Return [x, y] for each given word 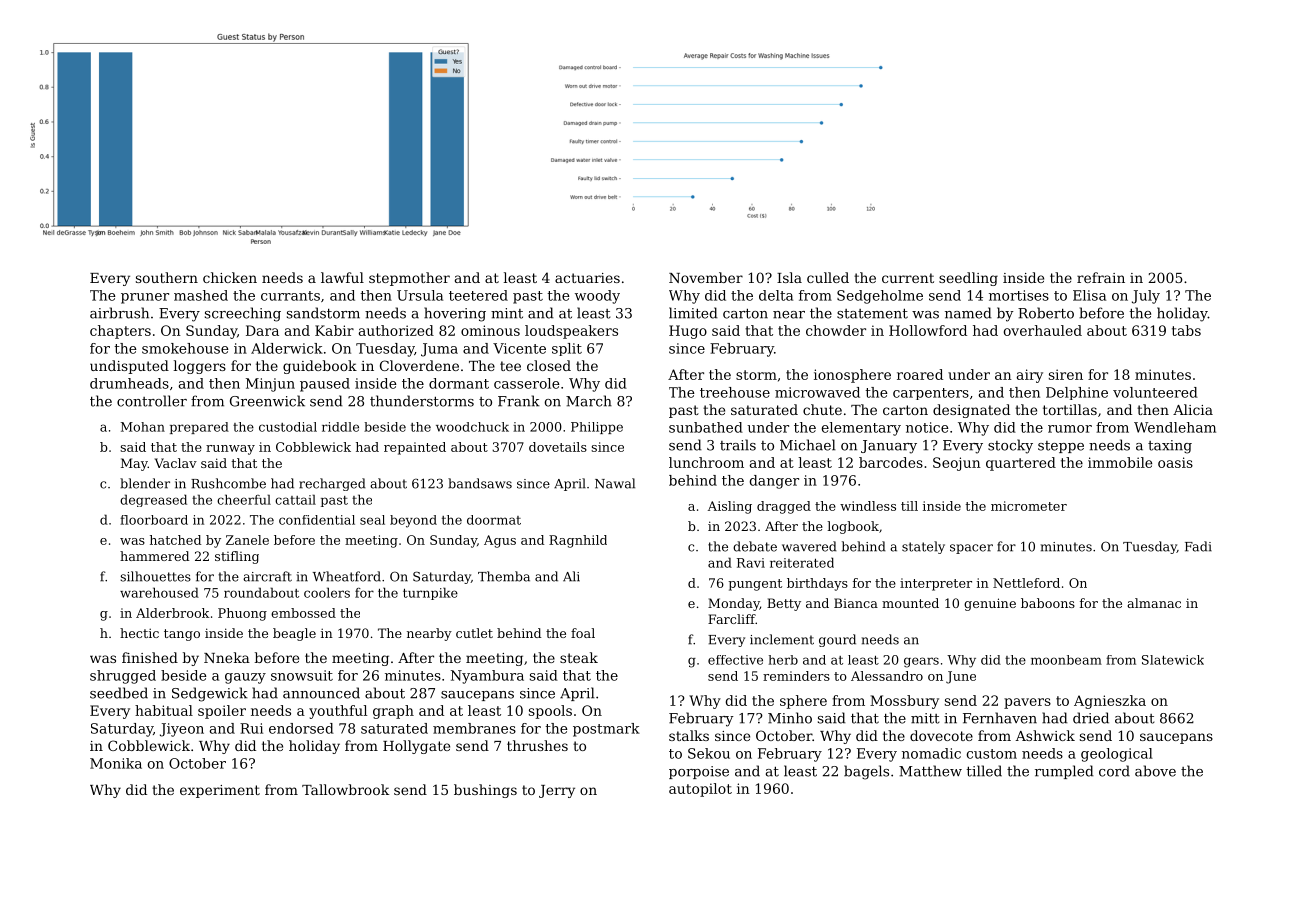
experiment [220, 791]
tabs [1186, 330]
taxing [1170, 447]
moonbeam [1066, 660]
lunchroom [706, 462]
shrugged [123, 677]
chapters [120, 332]
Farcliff [731, 619]
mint [507, 313]
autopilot [700, 790]
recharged [332, 484]
